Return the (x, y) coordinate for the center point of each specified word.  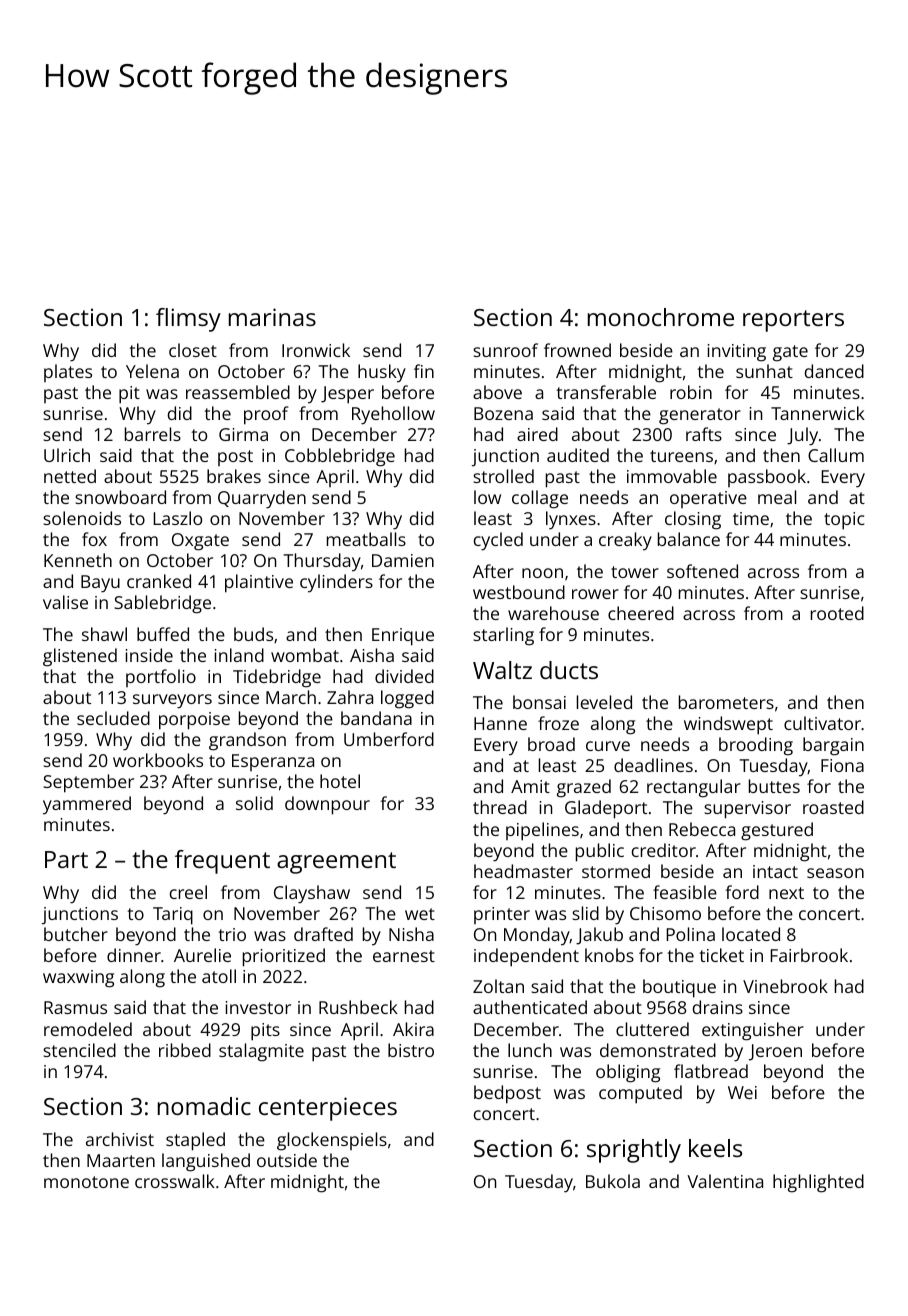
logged (407, 699)
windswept (728, 725)
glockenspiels (332, 1141)
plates (68, 373)
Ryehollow (393, 415)
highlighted (818, 1183)
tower (635, 572)
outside (287, 1160)
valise (65, 602)
